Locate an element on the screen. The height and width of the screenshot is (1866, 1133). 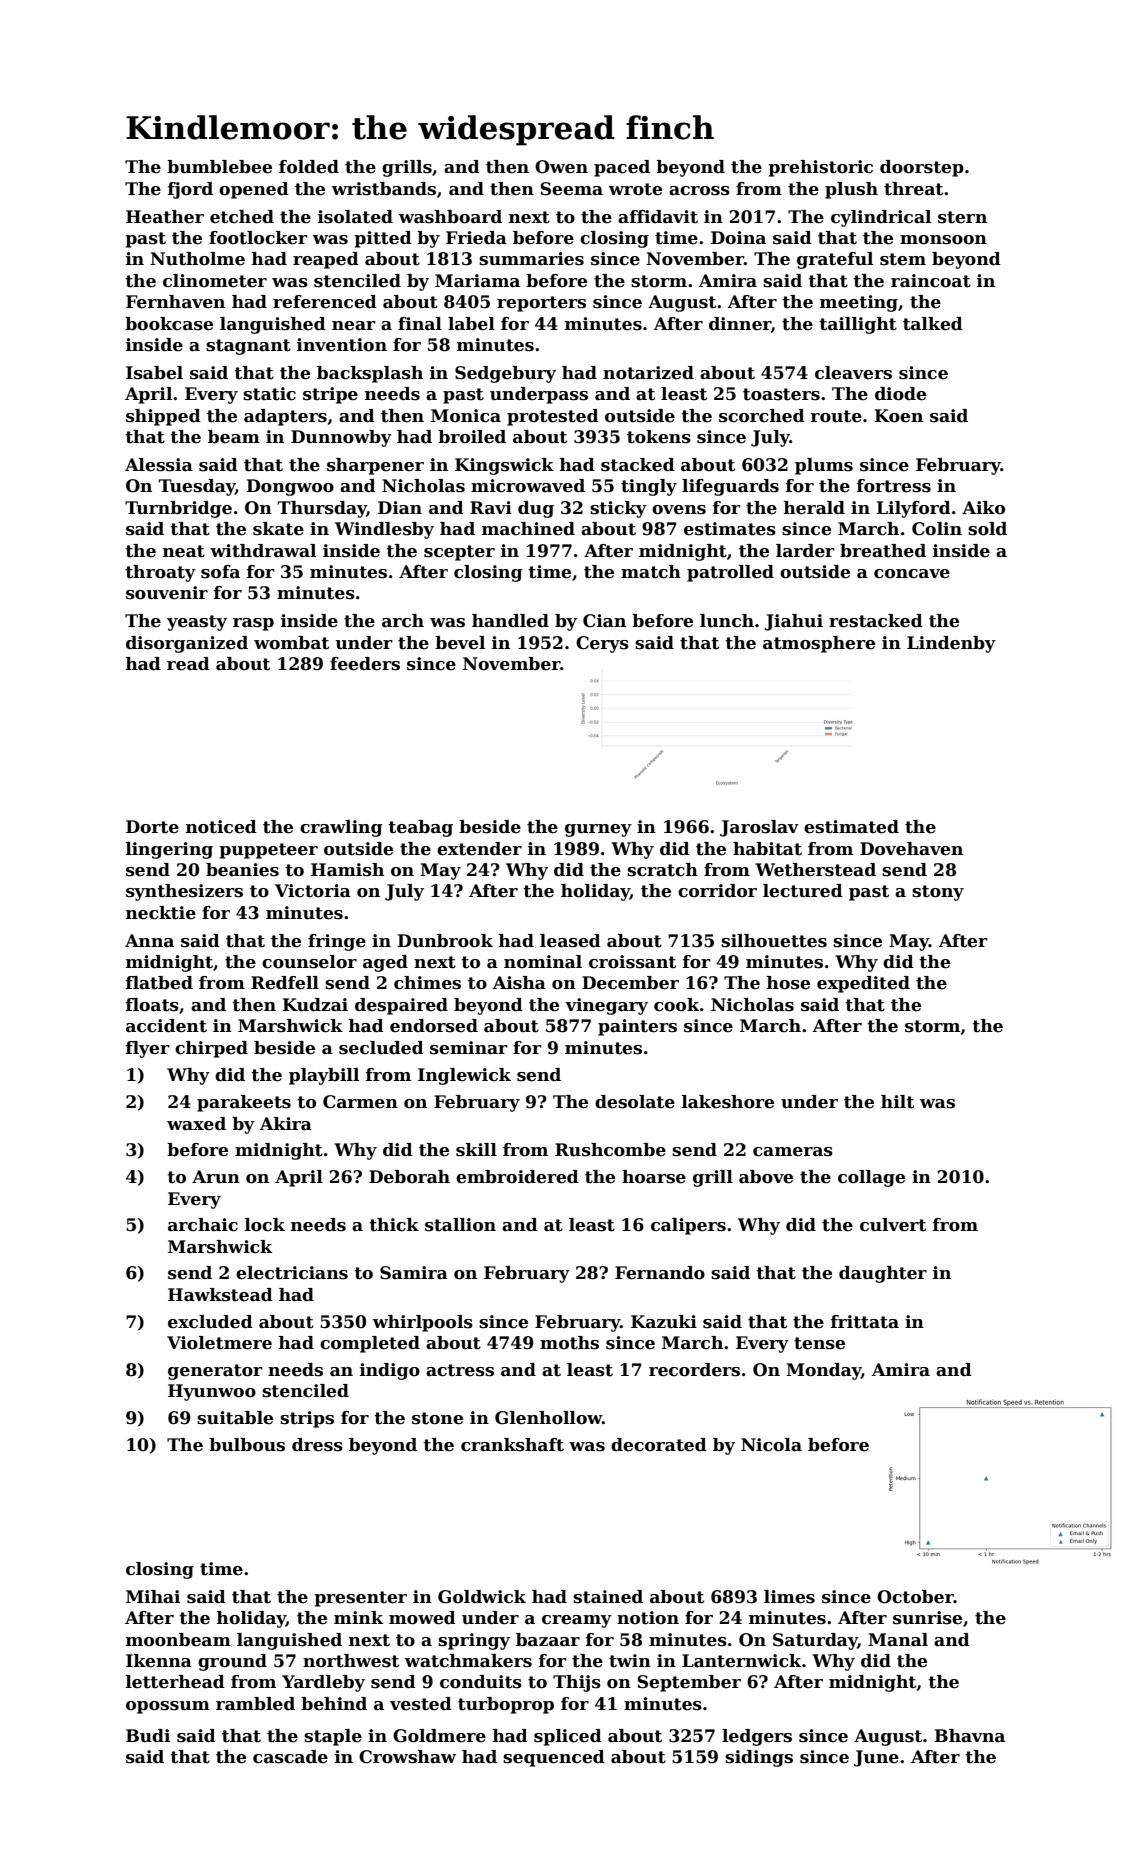
Dorte is located at coordinates (152, 827).
